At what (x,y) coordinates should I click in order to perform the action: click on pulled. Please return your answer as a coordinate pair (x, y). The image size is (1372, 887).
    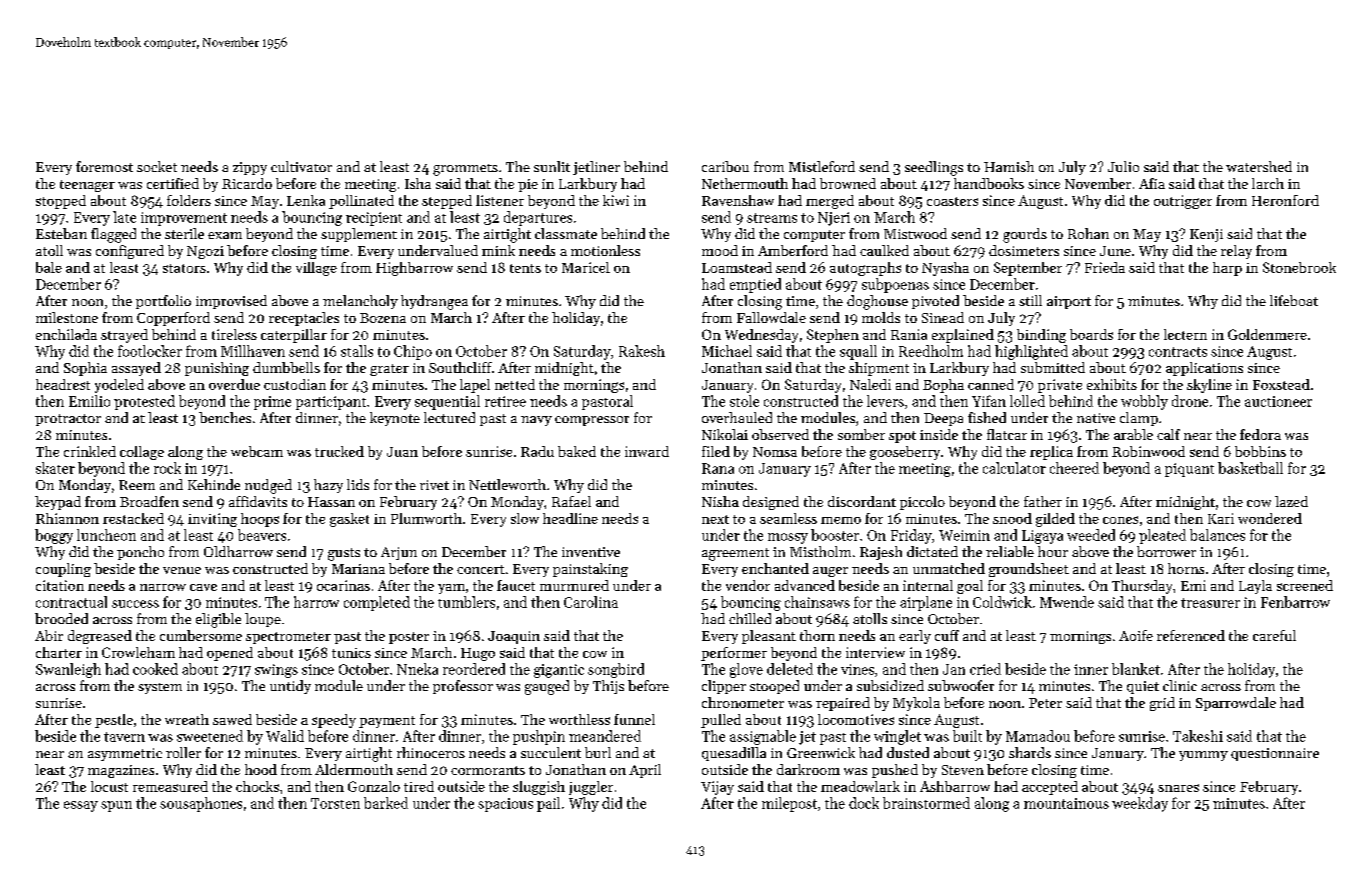
    Looking at the image, I should click on (721, 721).
